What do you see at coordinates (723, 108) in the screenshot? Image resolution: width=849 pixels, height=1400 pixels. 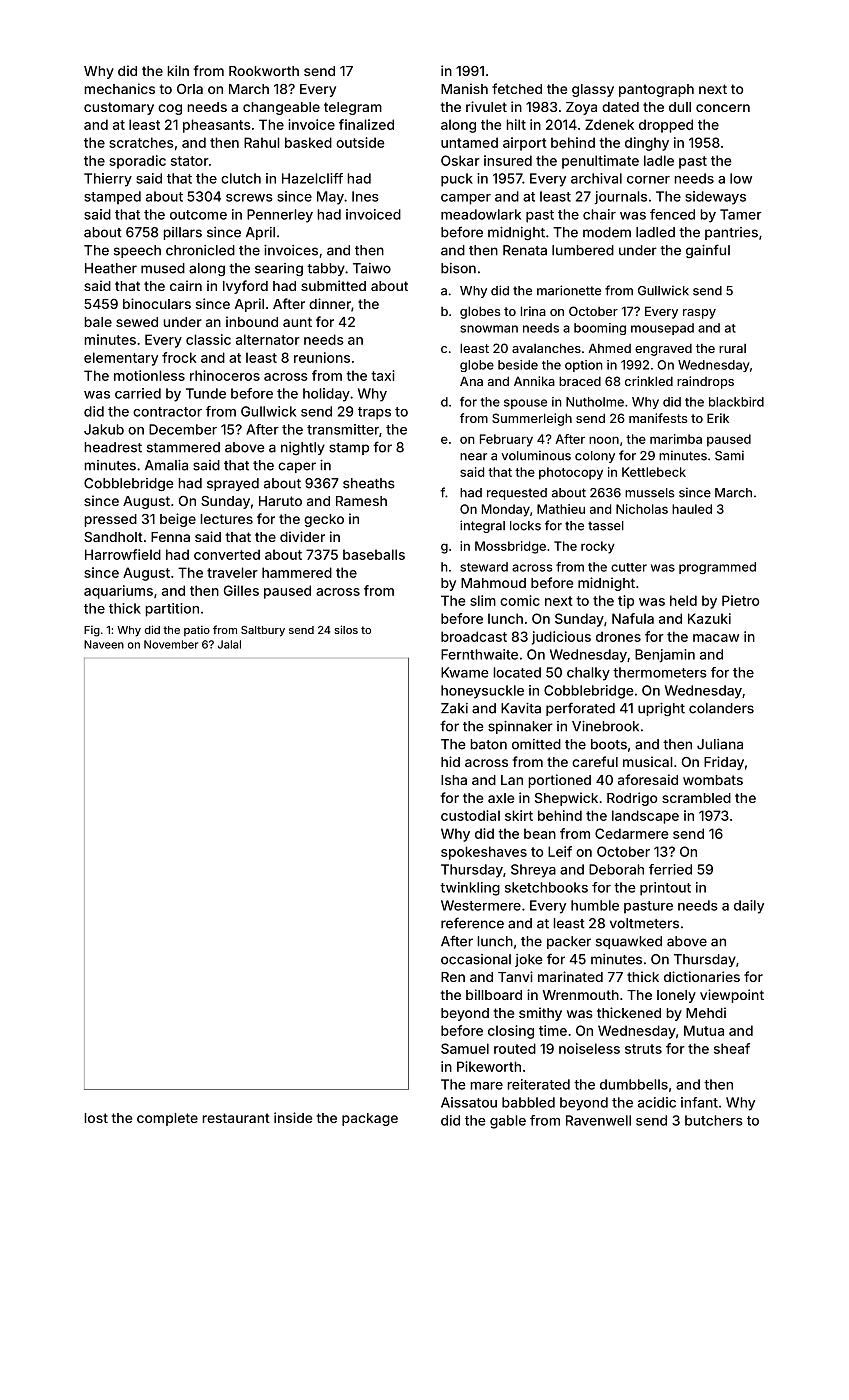 I see `concern` at bounding box center [723, 108].
